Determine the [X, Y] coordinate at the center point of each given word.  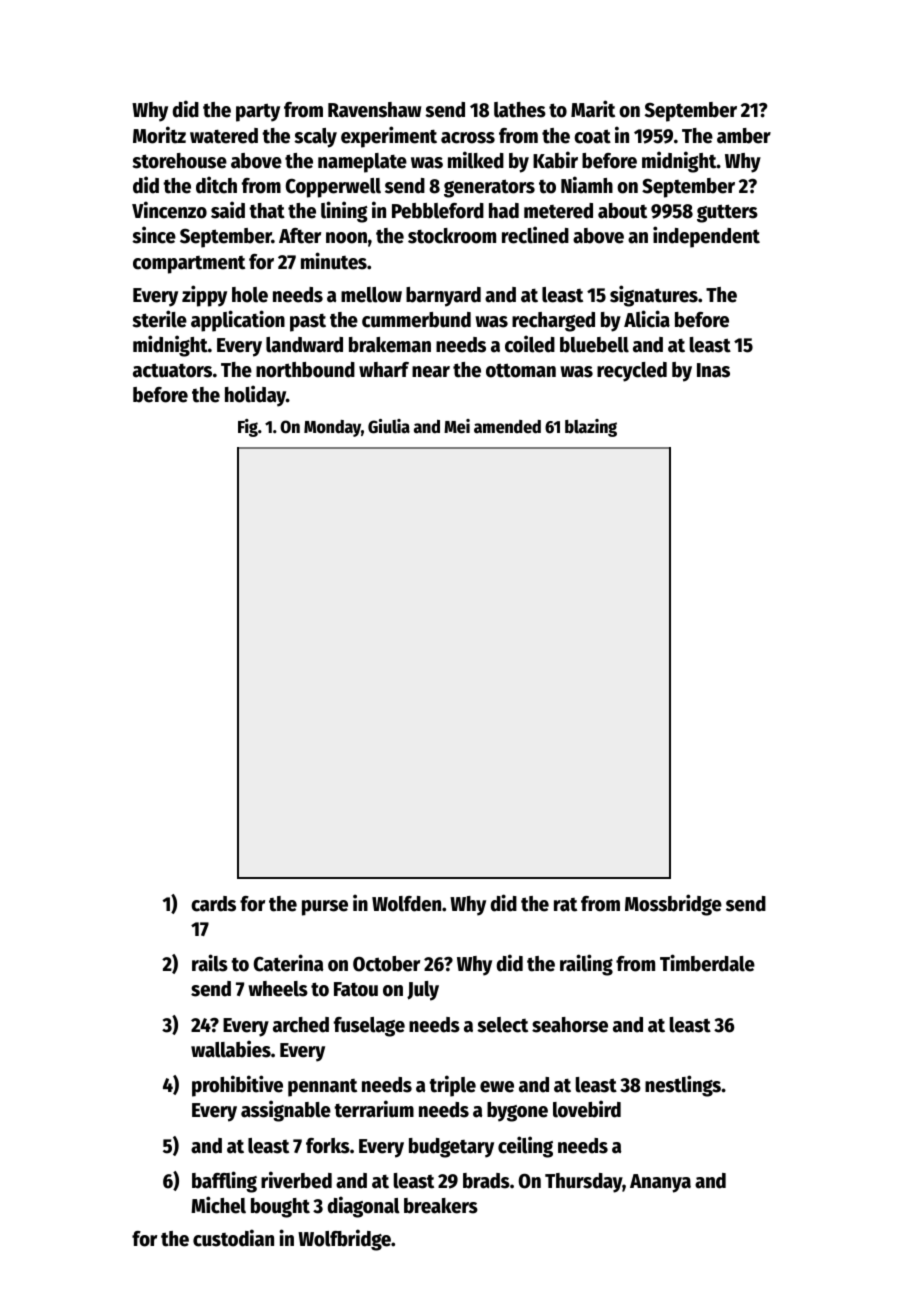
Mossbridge [673, 905]
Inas [713, 370]
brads [486, 1181]
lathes [520, 110]
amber [744, 136]
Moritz [159, 135]
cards [213, 904]
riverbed [296, 1180]
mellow [371, 295]
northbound [305, 370]
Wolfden [406, 904]
